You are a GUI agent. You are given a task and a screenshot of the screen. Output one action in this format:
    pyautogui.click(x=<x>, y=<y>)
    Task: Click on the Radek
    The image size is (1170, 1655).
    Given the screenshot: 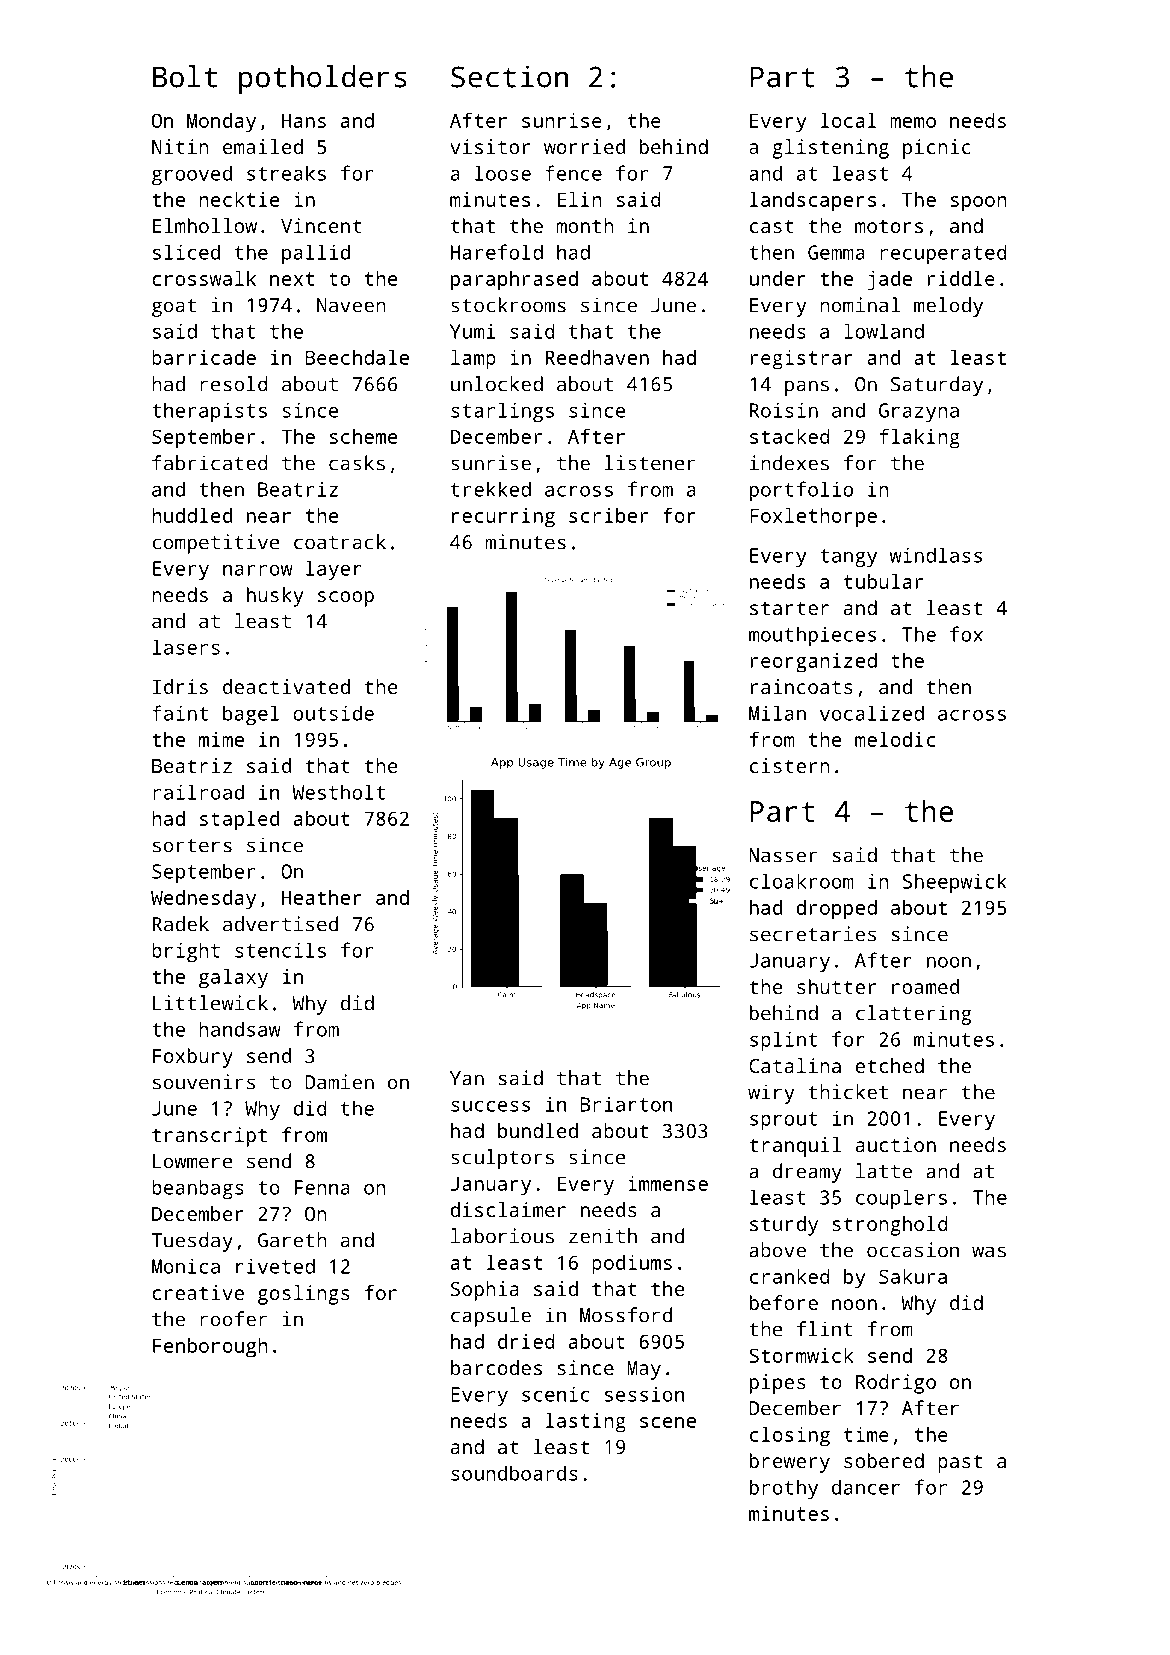 What is the action you would take?
    pyautogui.click(x=181, y=924)
